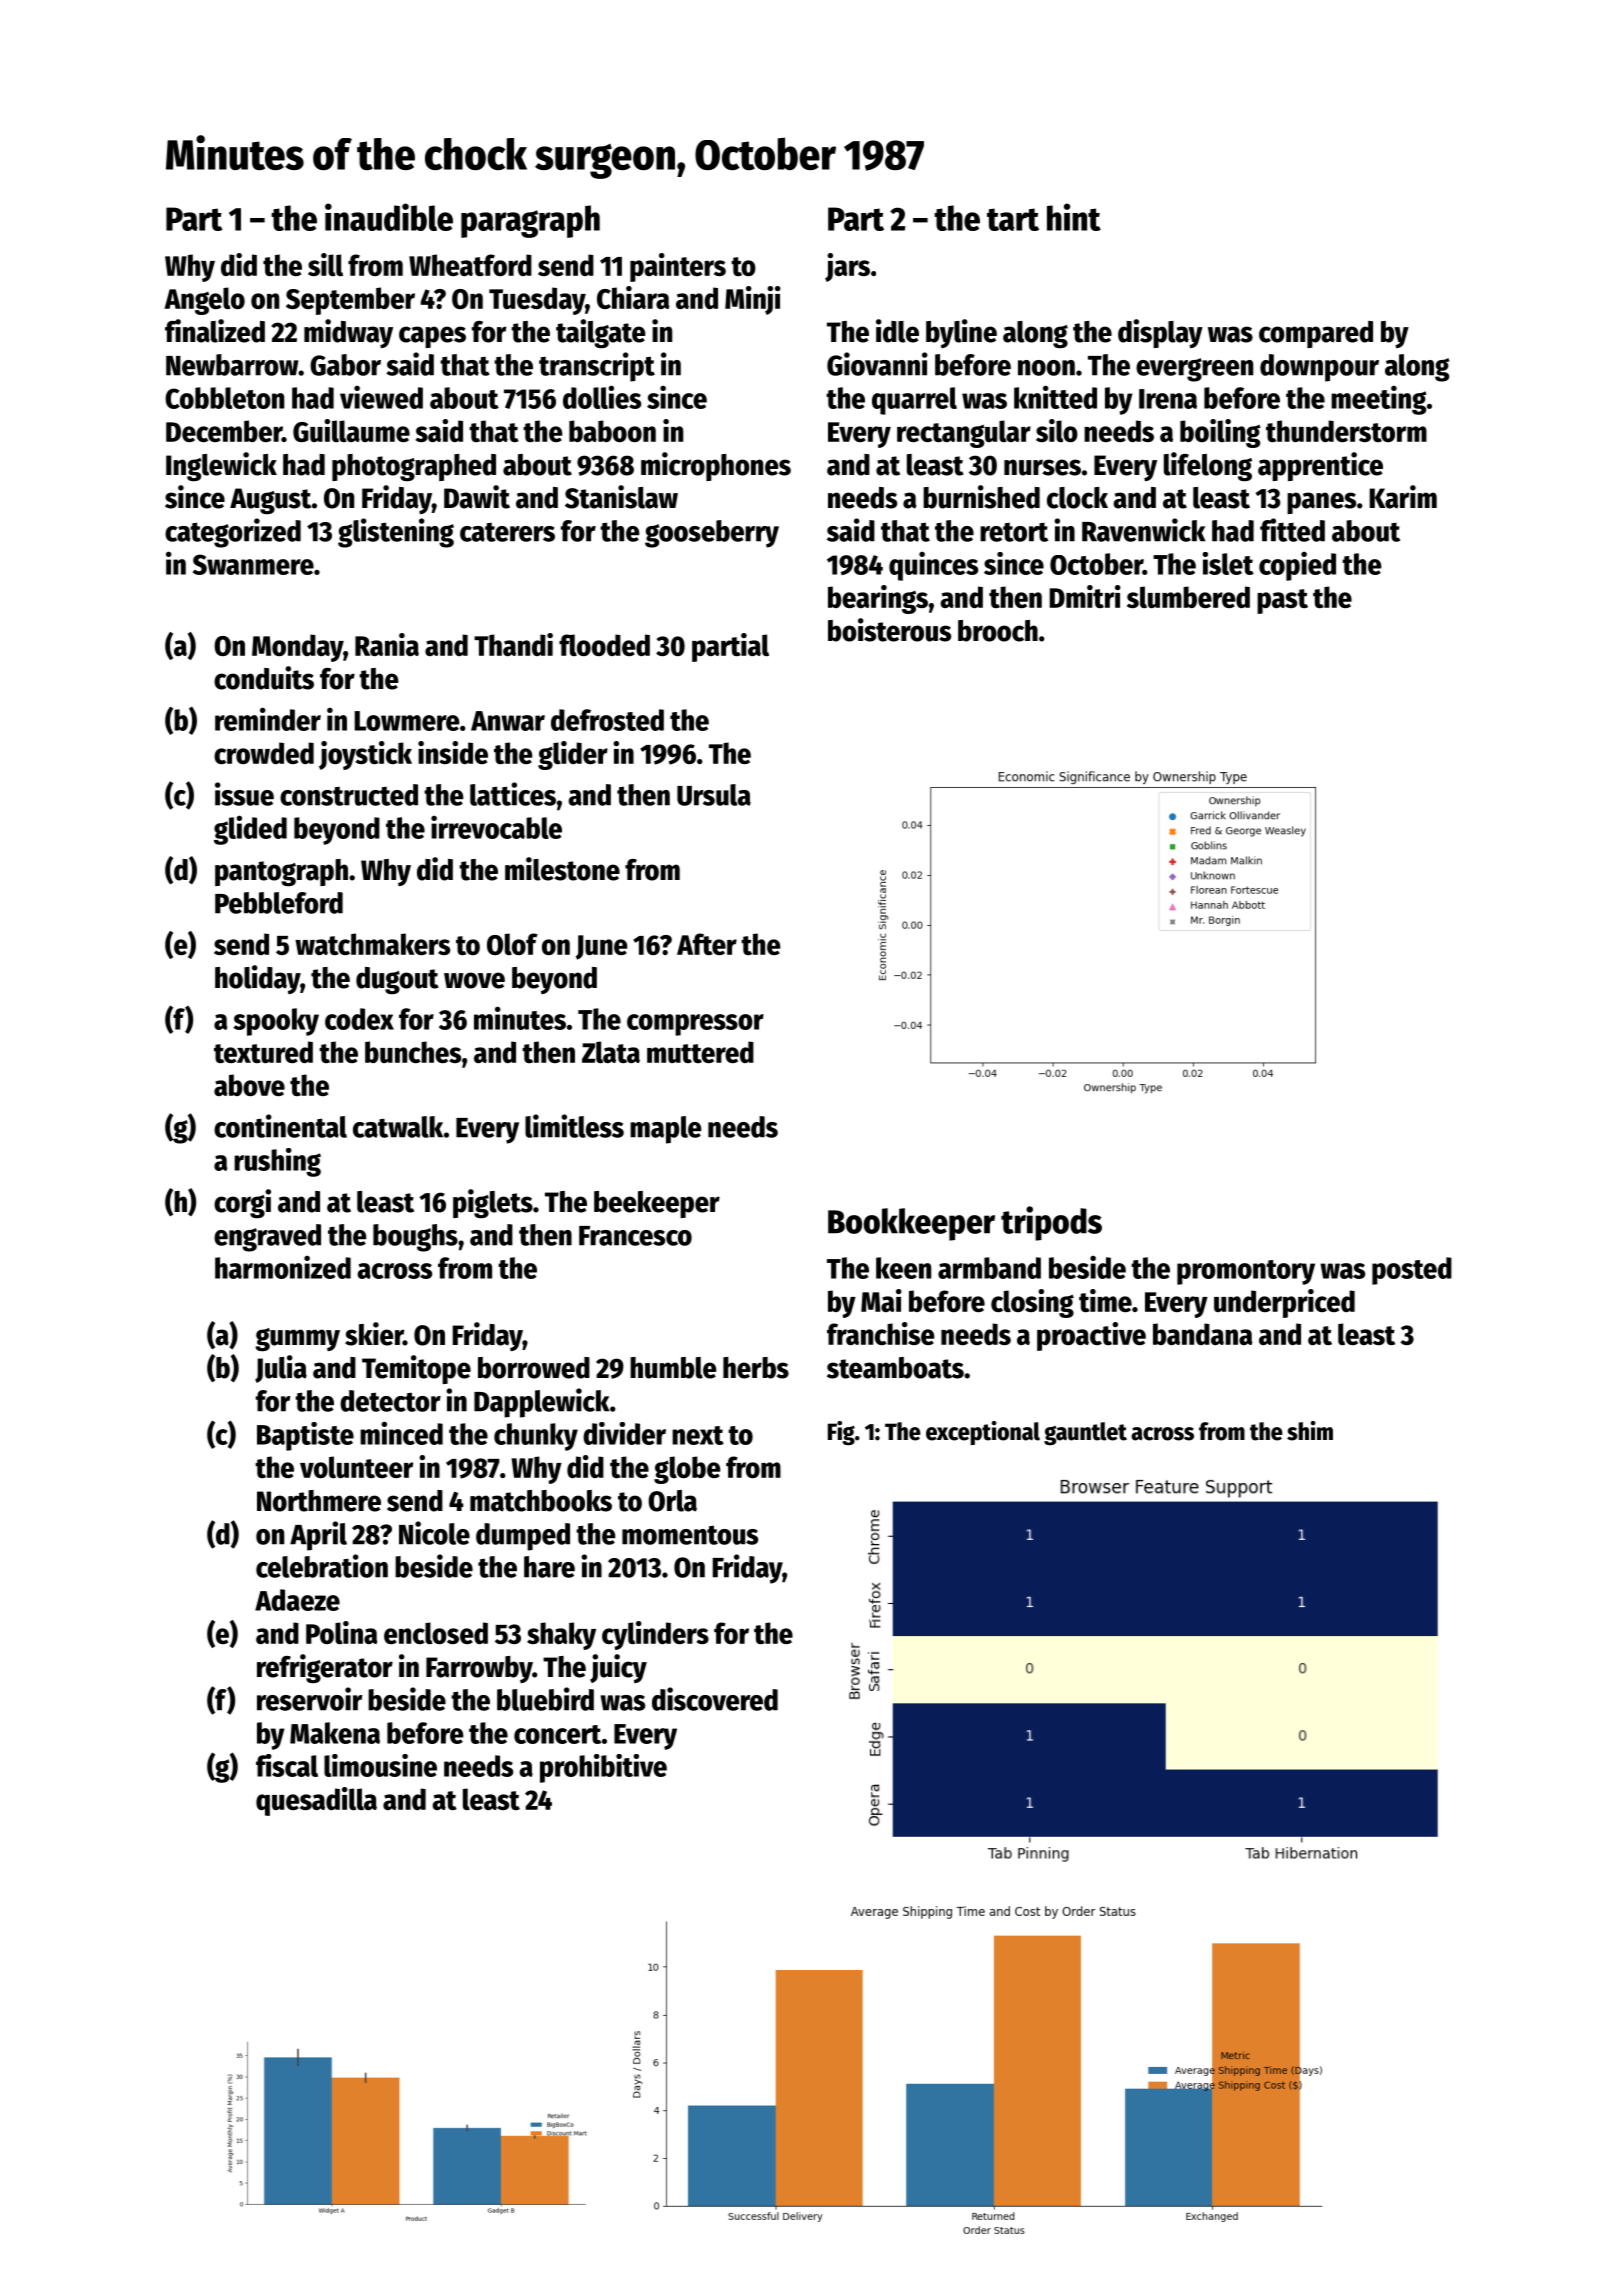 The width and height of the document is (1620, 2292). I want to click on catwalk, so click(398, 1127).
